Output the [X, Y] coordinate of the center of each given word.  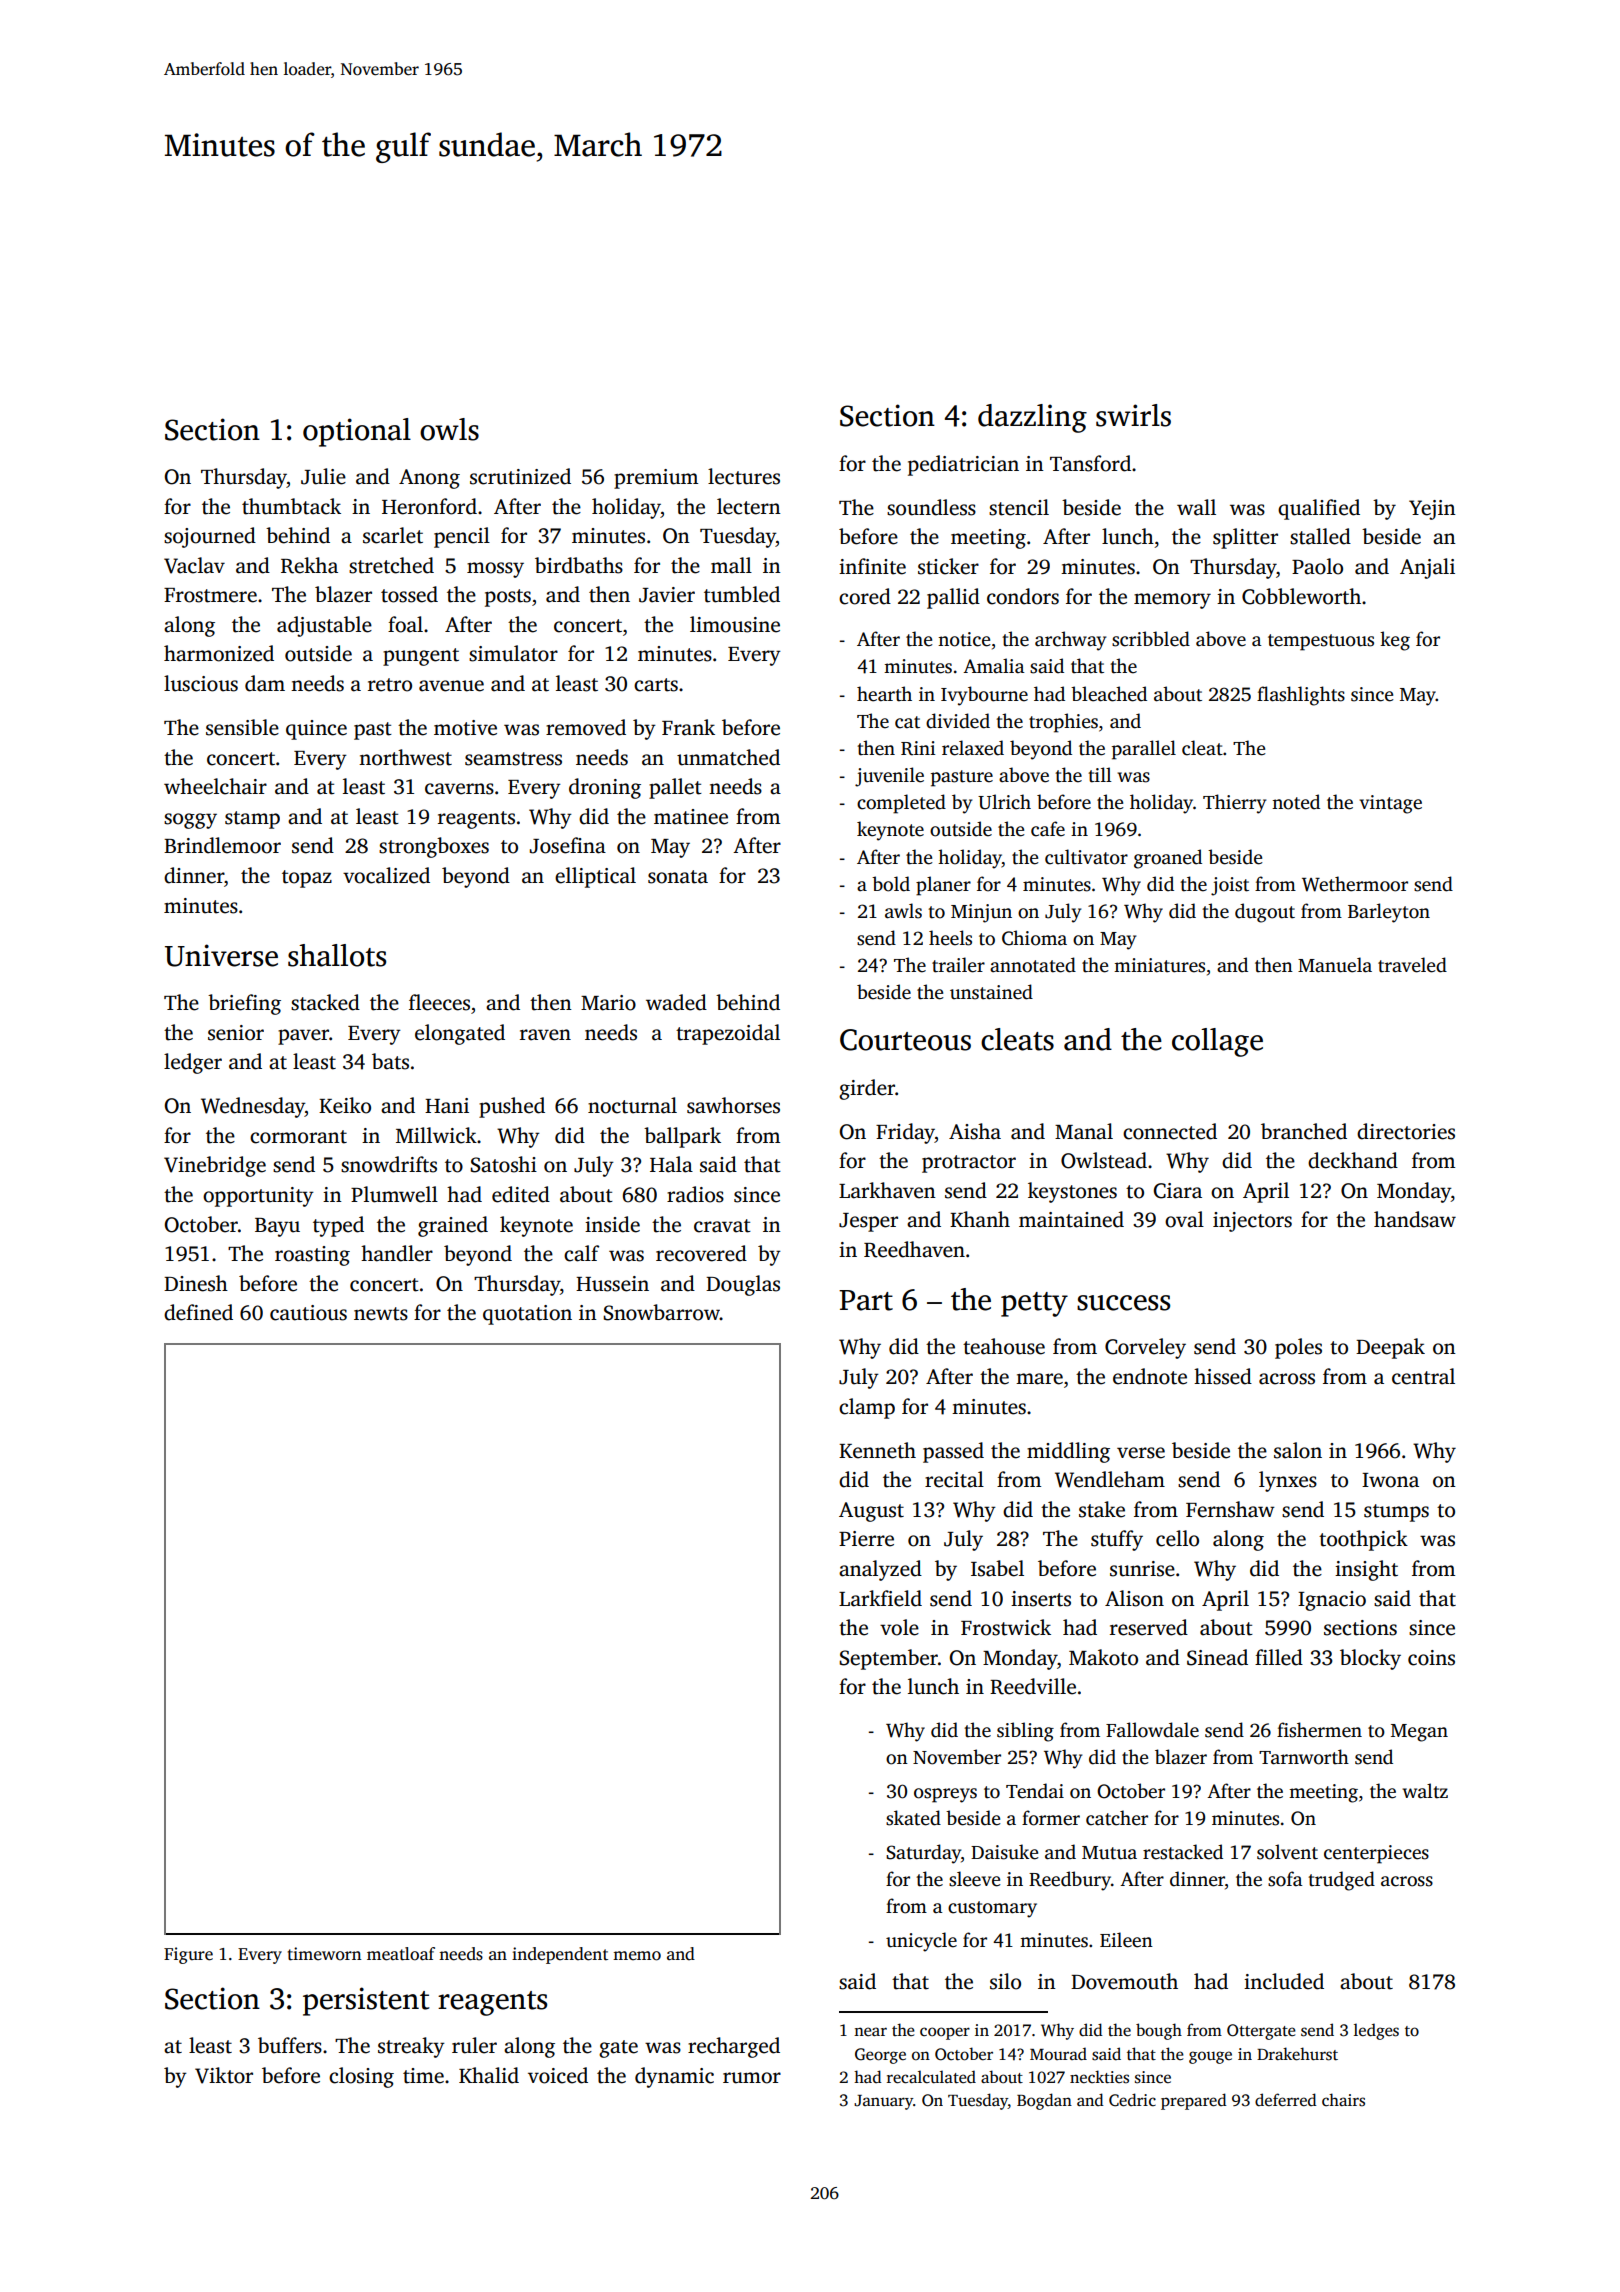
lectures [744, 476]
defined [198, 1312]
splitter [1245, 538]
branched [1304, 1131]
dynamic [674, 2077]
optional [357, 432]
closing [361, 2077]
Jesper [868, 1222]
